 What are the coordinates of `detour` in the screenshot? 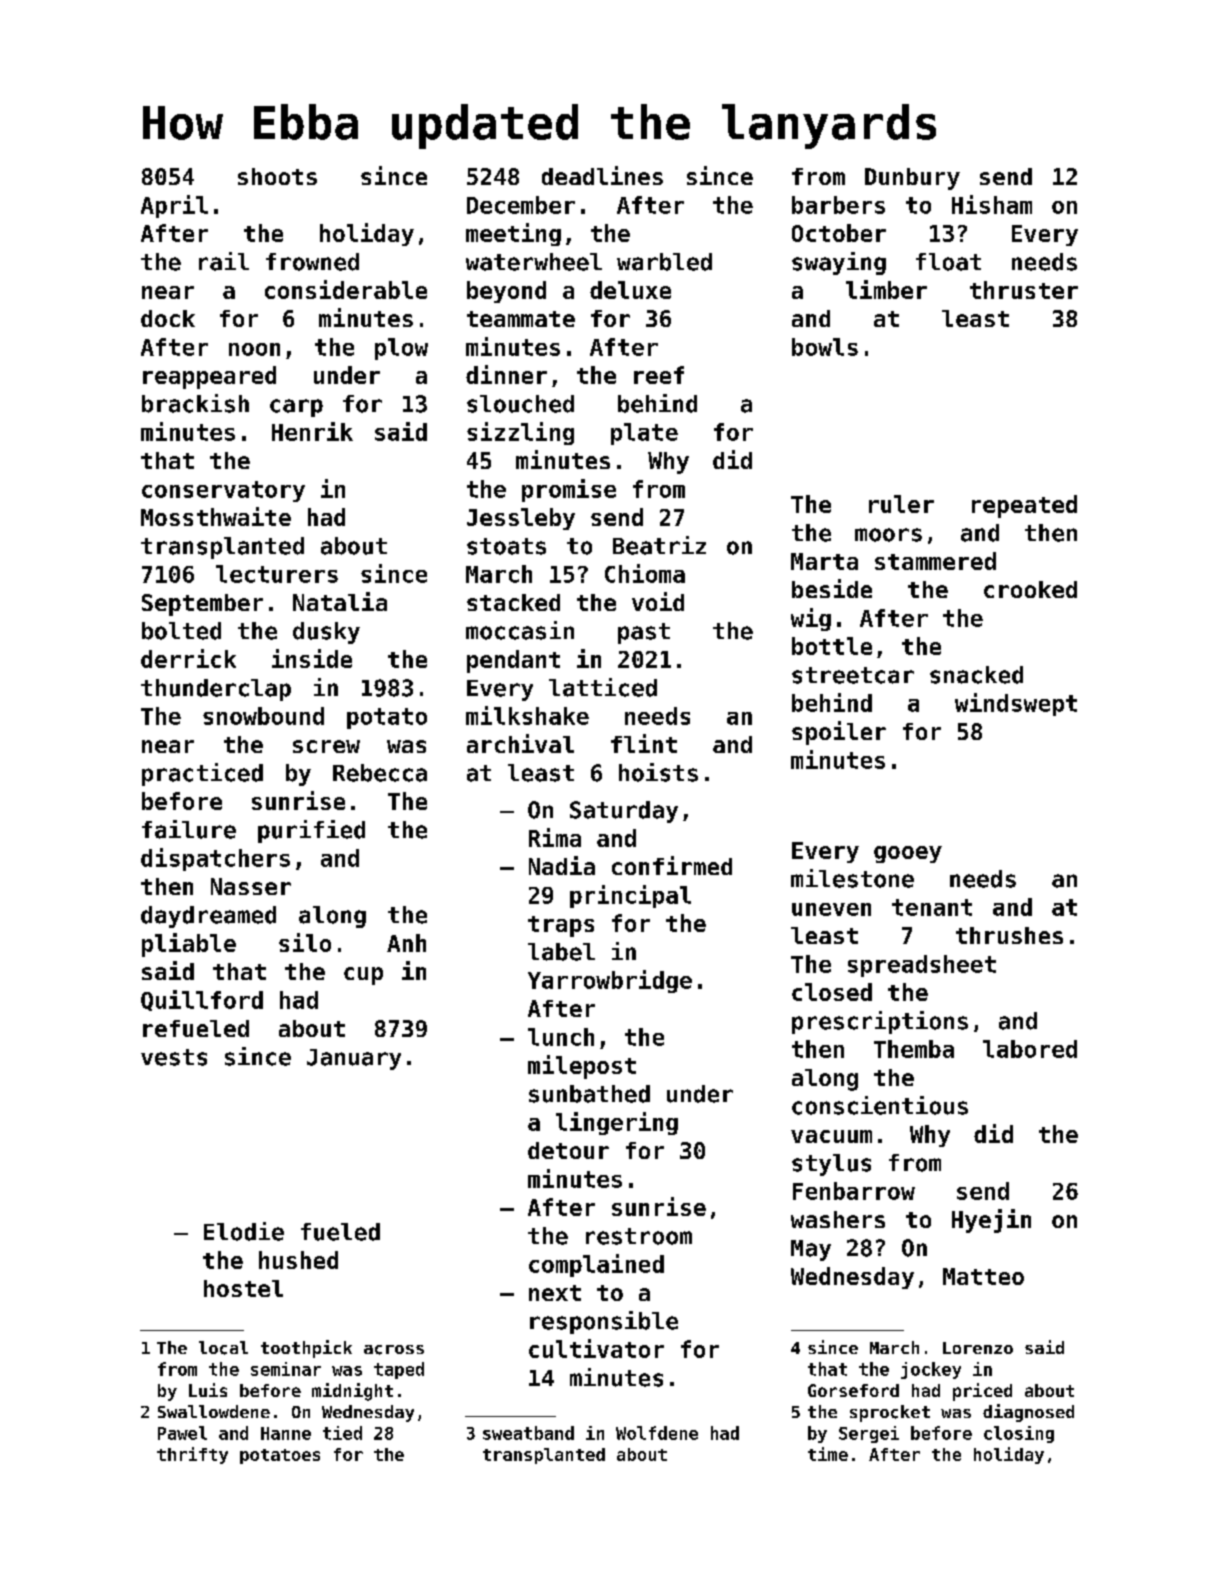 It's located at (568, 1150).
